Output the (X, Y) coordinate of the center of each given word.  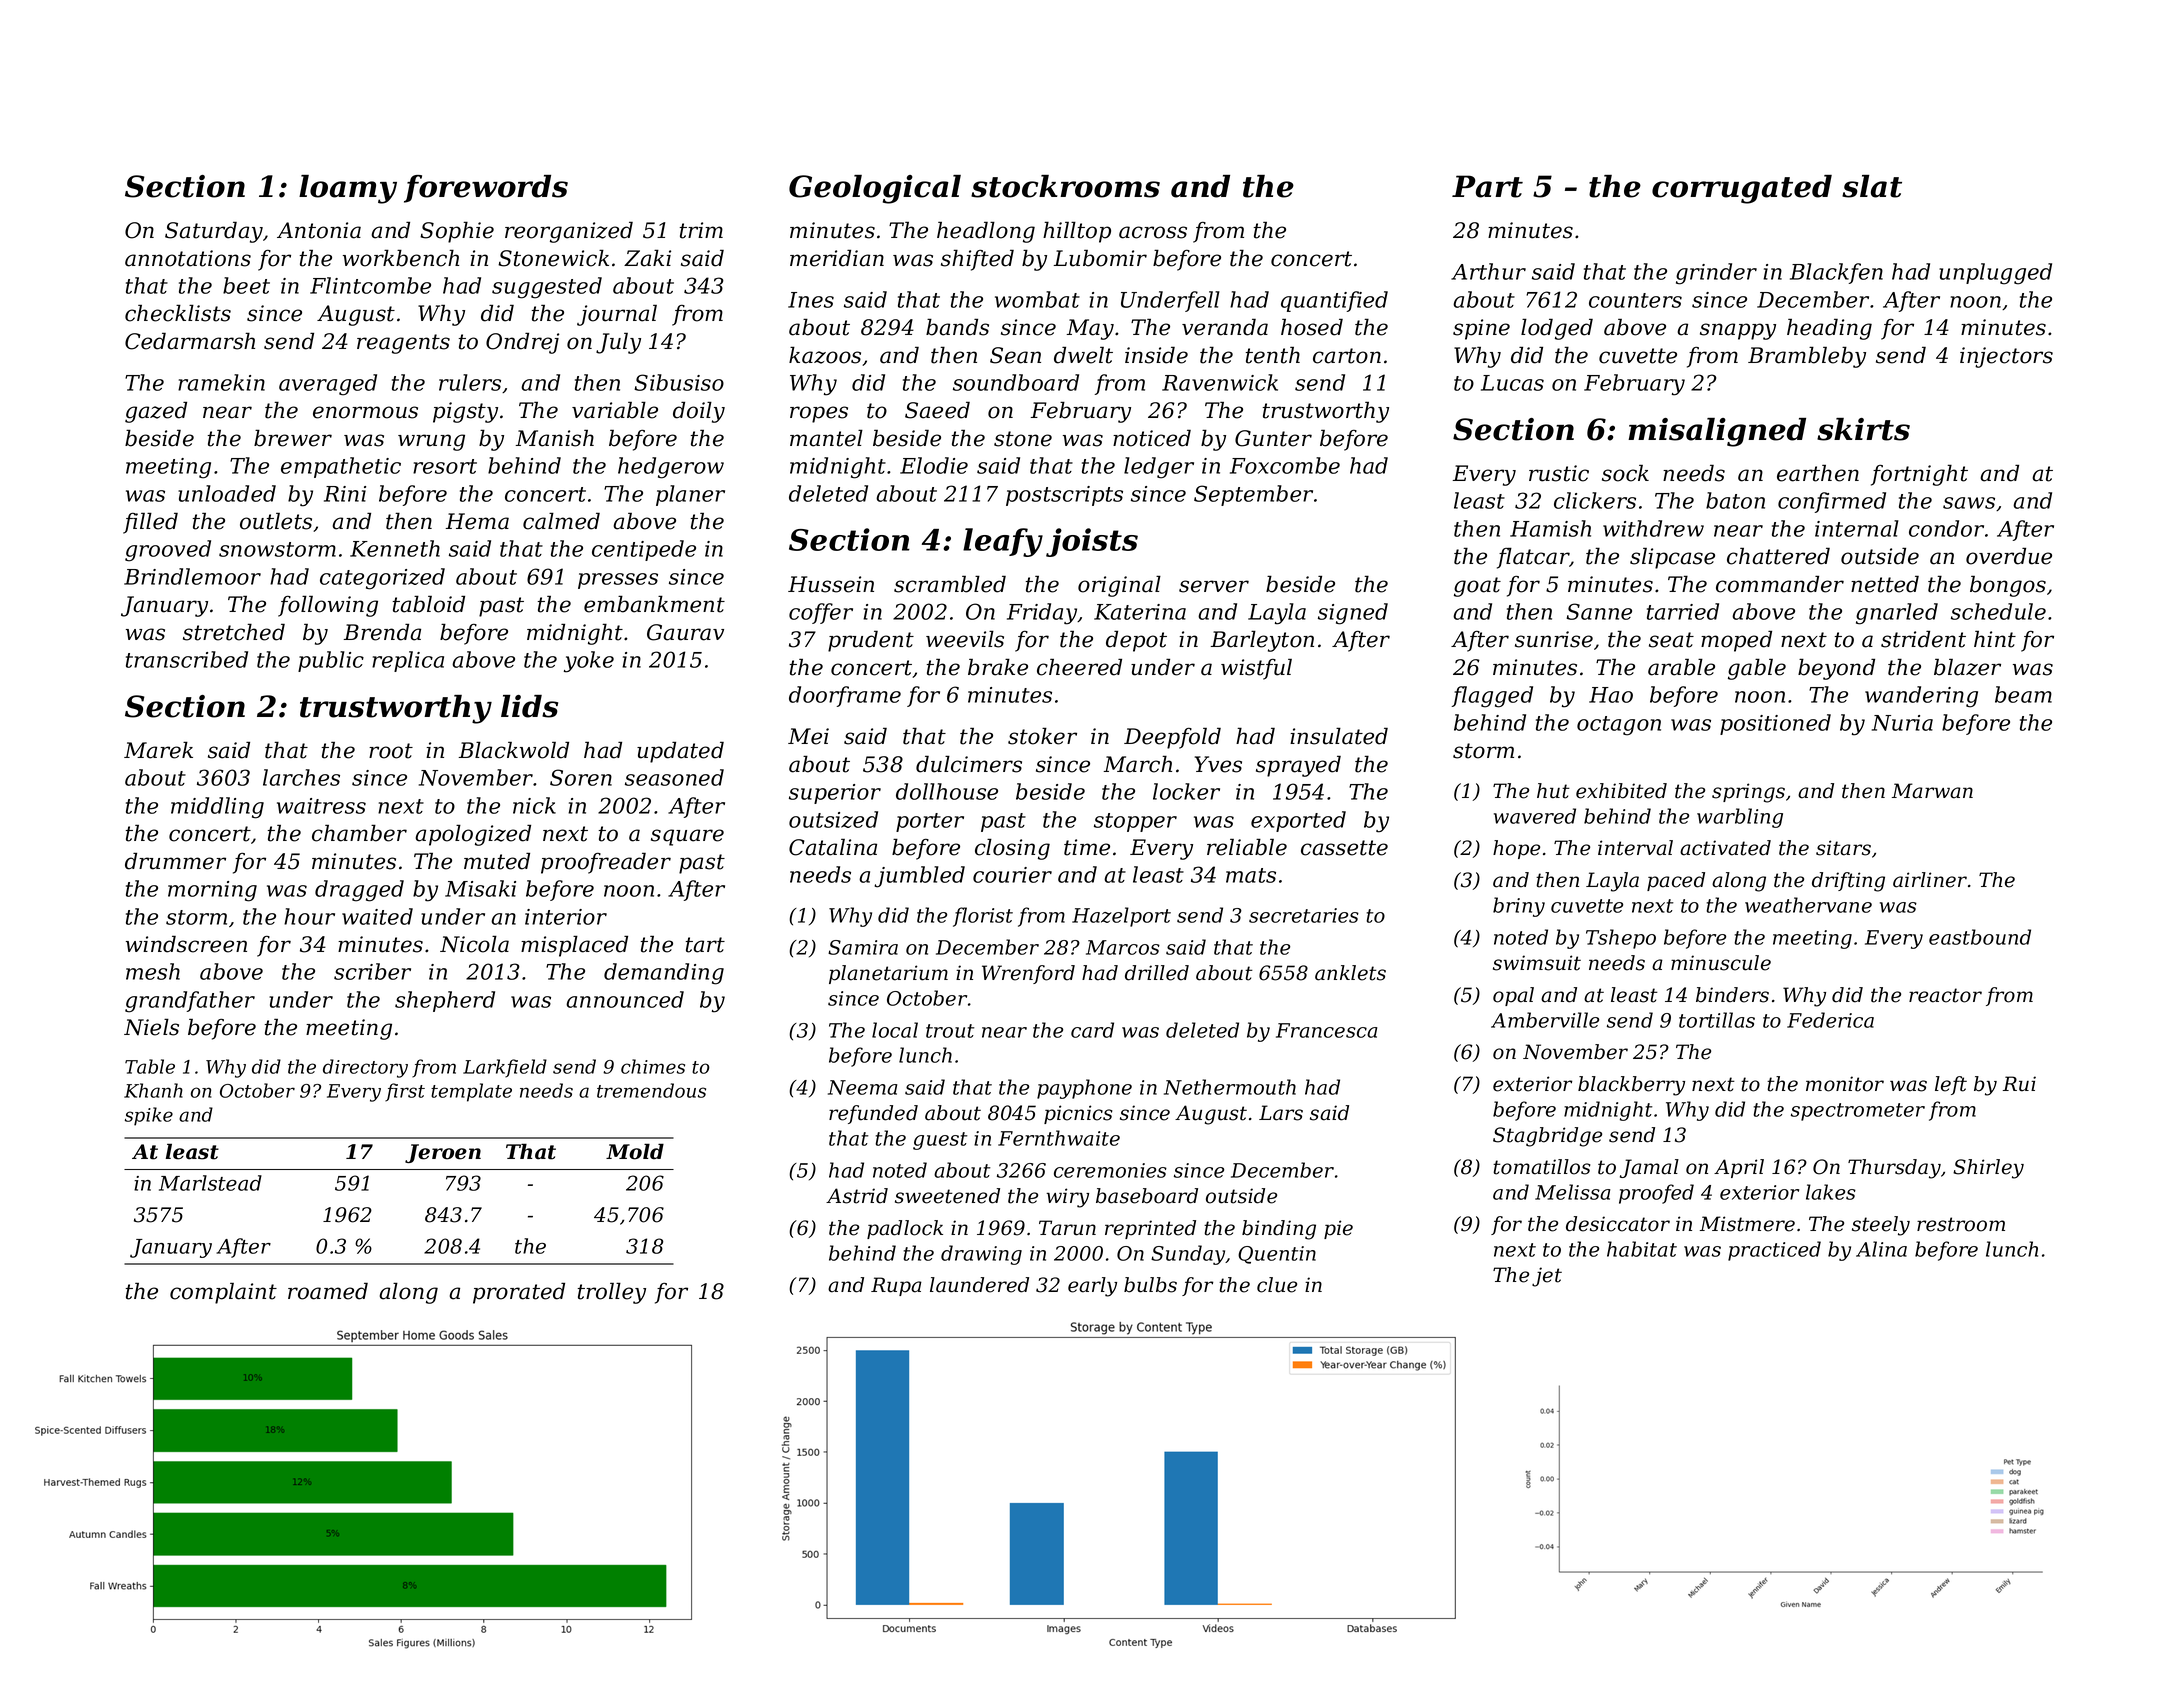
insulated (1339, 736)
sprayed (1298, 766)
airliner (1930, 880)
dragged (359, 891)
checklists (178, 313)
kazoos (825, 355)
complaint (223, 1293)
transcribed (187, 659)
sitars (1843, 848)
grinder (1716, 274)
